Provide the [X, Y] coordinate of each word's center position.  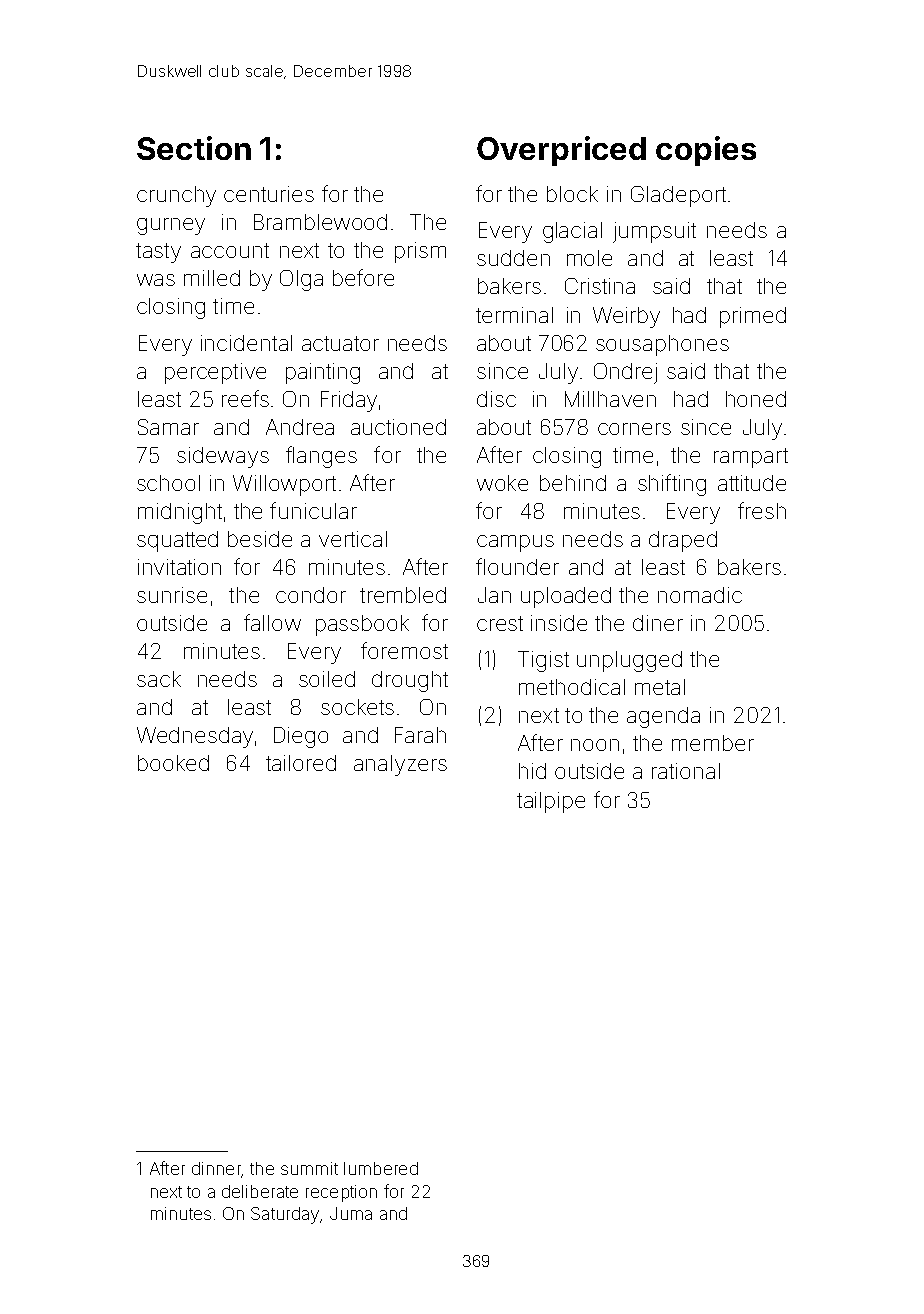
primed [753, 317]
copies [706, 151]
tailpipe [551, 802]
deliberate [260, 1191]
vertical [353, 539]
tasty [158, 253]
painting [323, 373]
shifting [672, 485]
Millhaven [610, 399]
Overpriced [561, 151]
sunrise [172, 595]
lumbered [381, 1168]
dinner [216, 1168]
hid [532, 771]
